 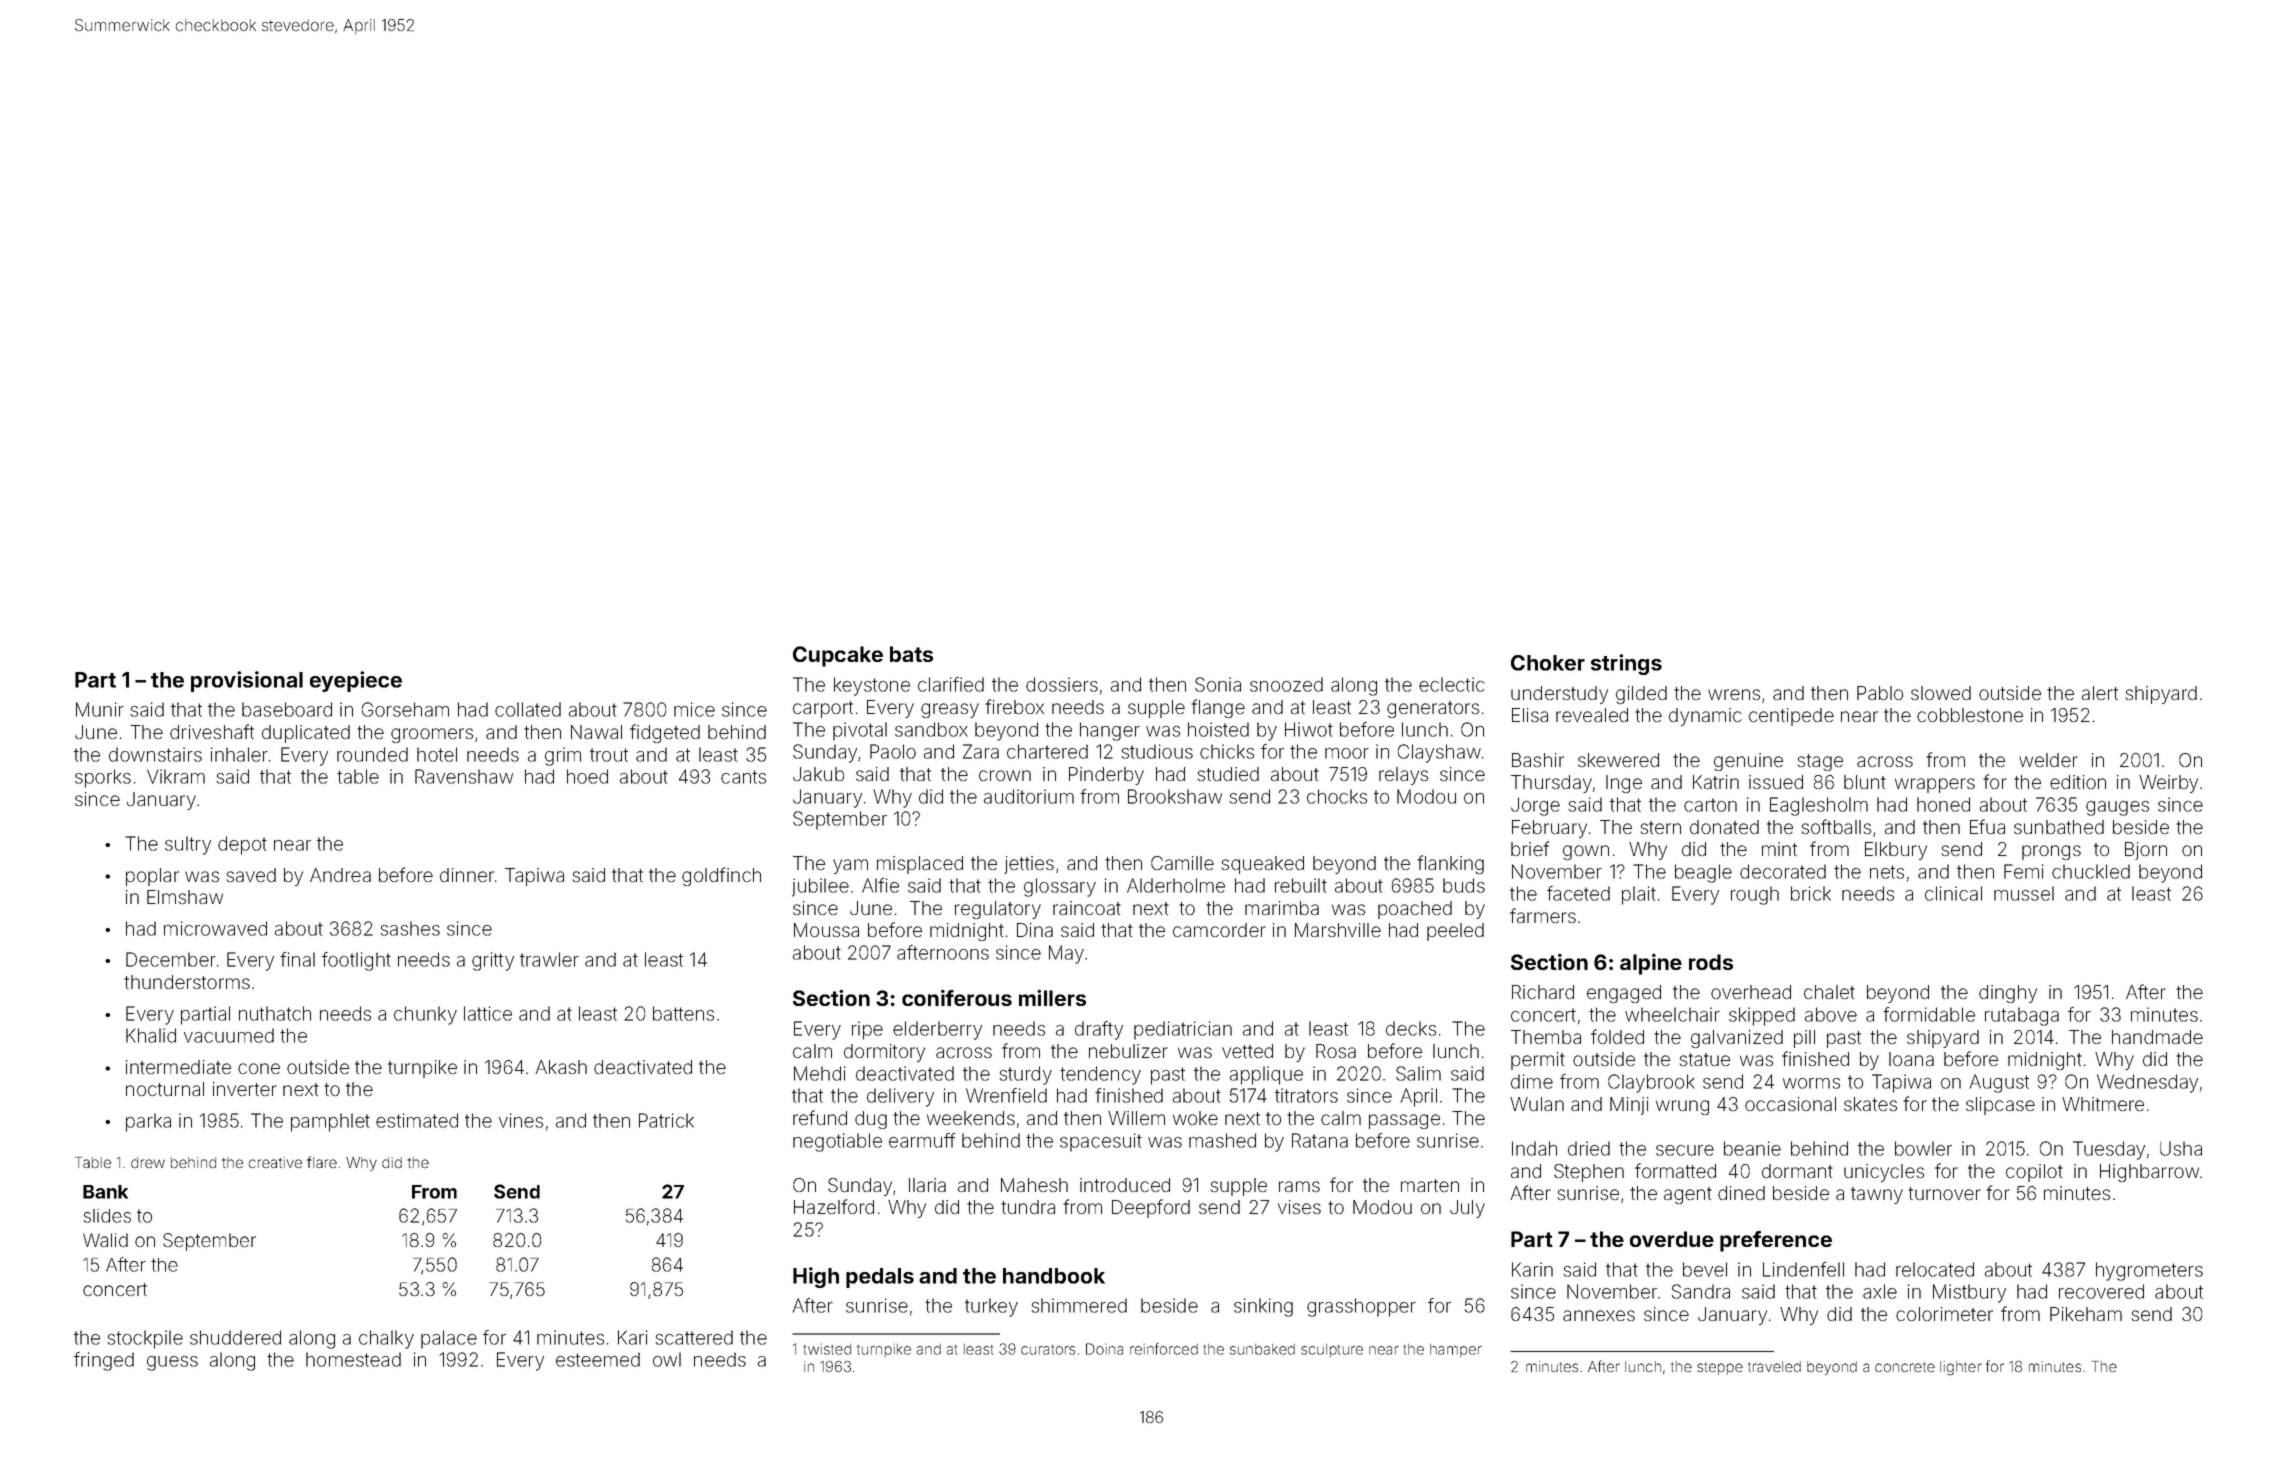 What do you see at coordinates (2100, 693) in the page?
I see `alert` at bounding box center [2100, 693].
